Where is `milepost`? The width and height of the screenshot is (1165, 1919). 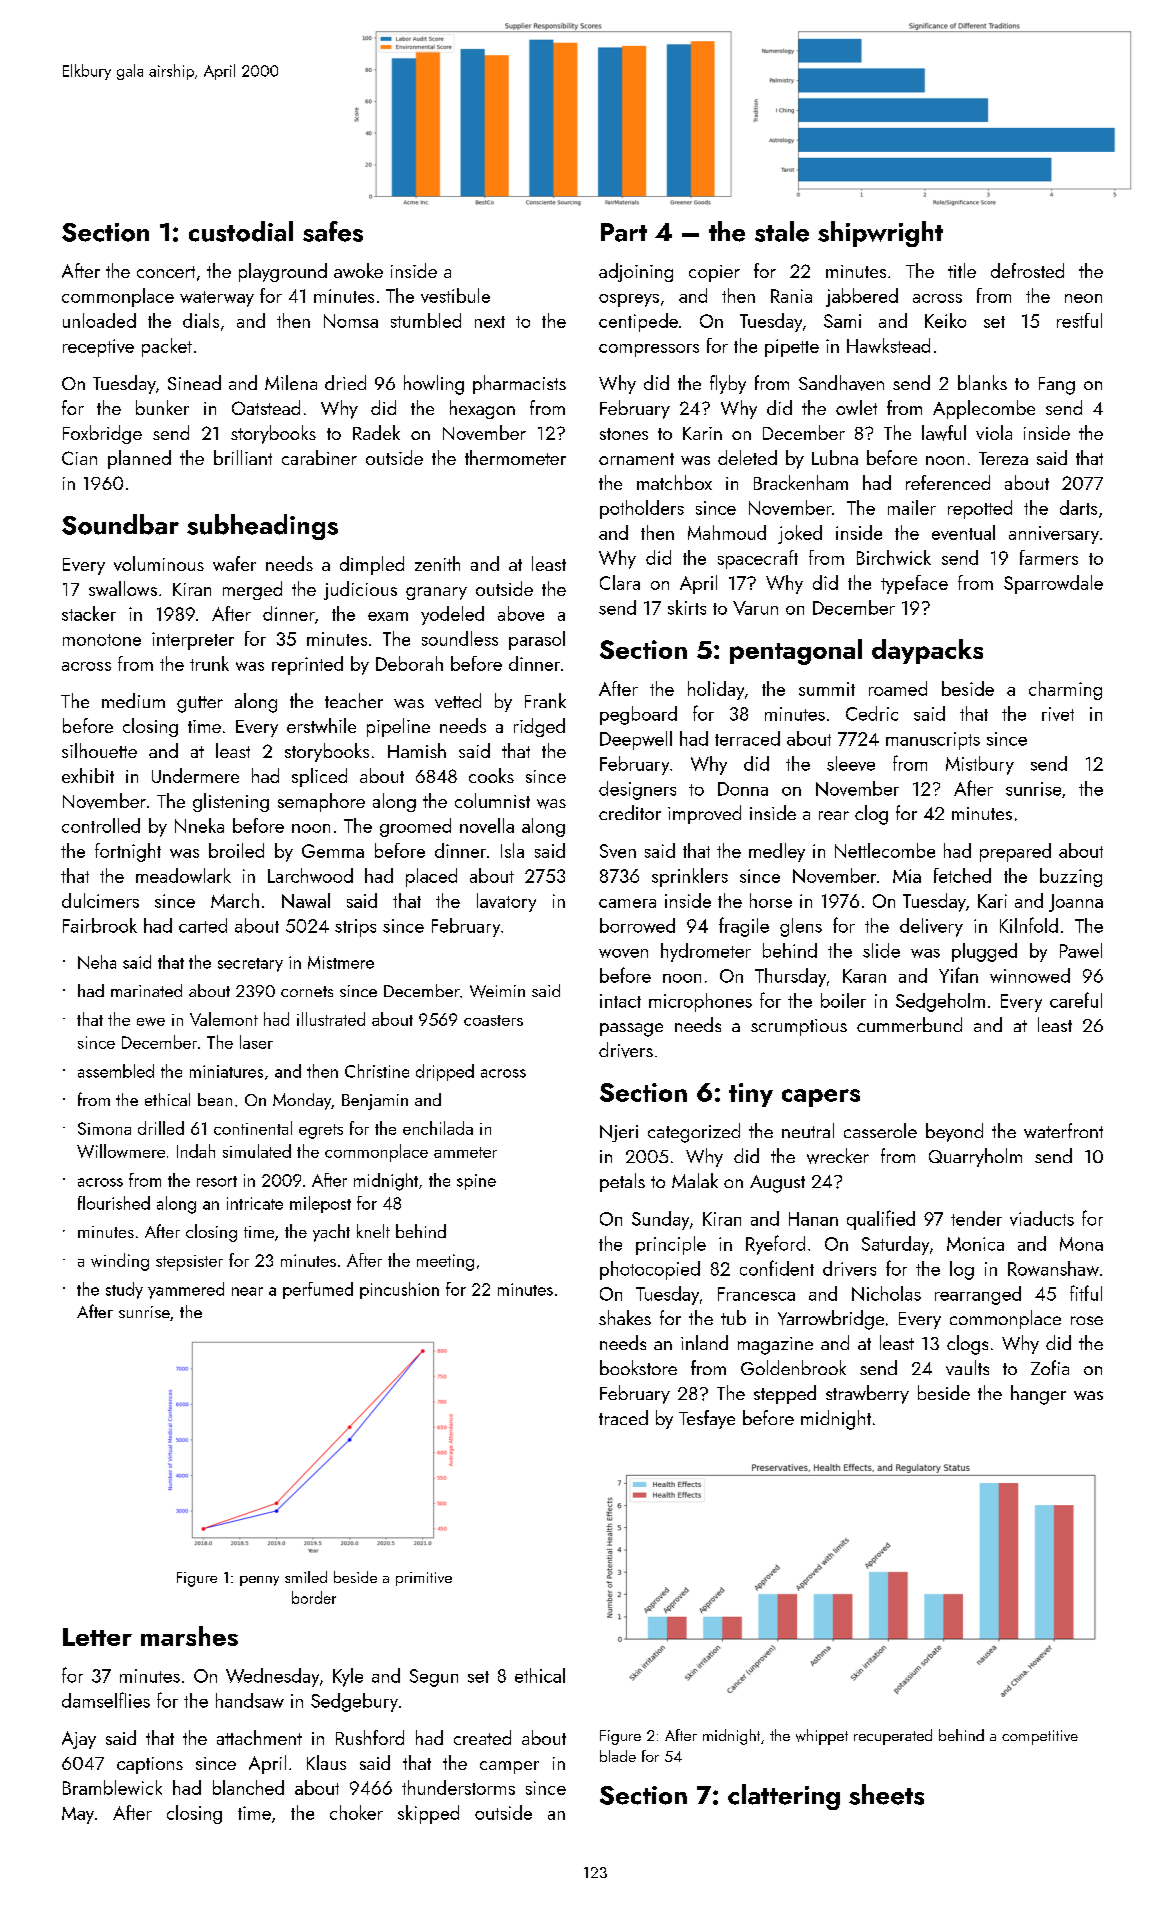
milepost is located at coordinates (320, 1204).
